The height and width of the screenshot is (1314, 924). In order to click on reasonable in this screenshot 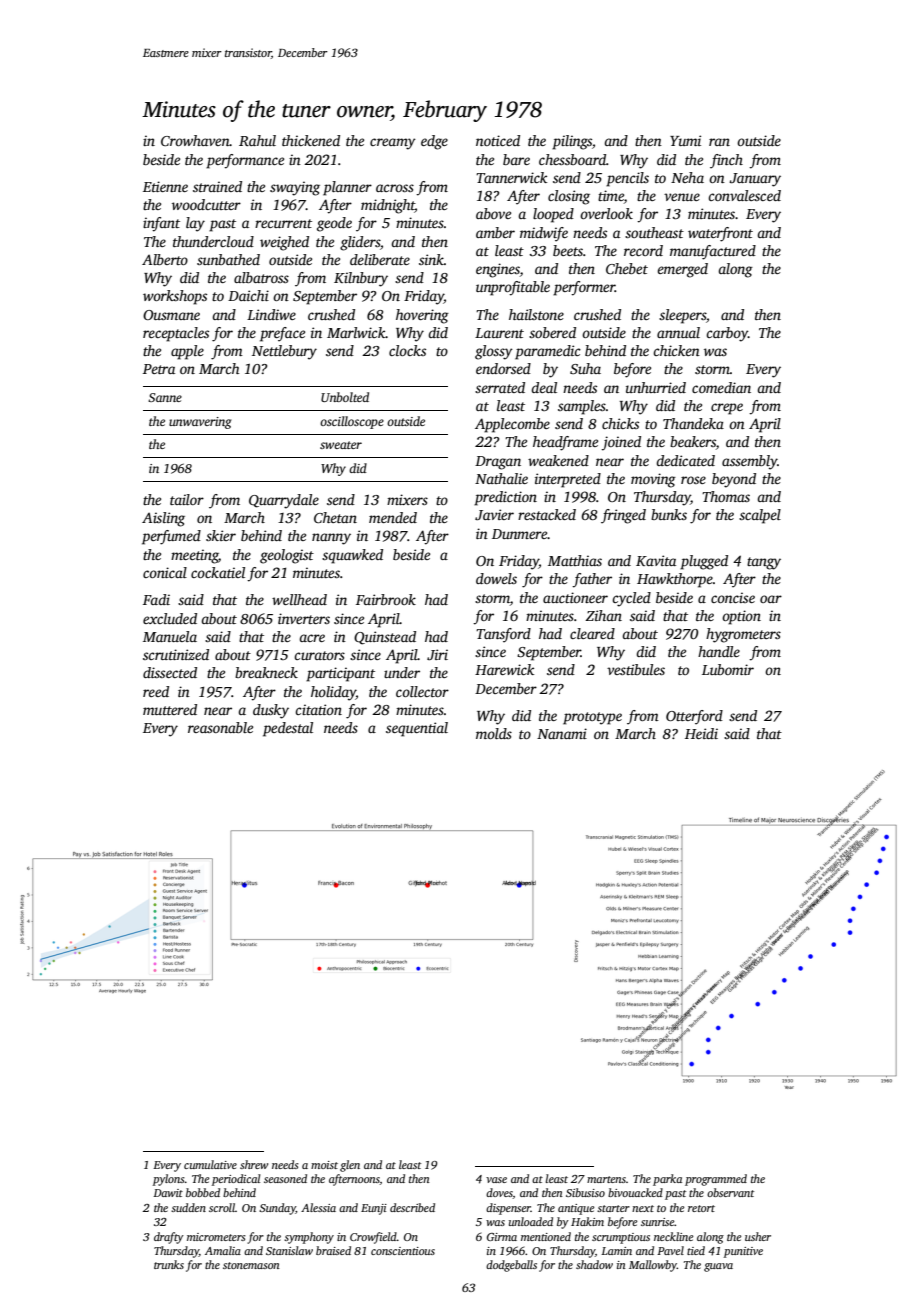, I will do `click(220, 727)`.
